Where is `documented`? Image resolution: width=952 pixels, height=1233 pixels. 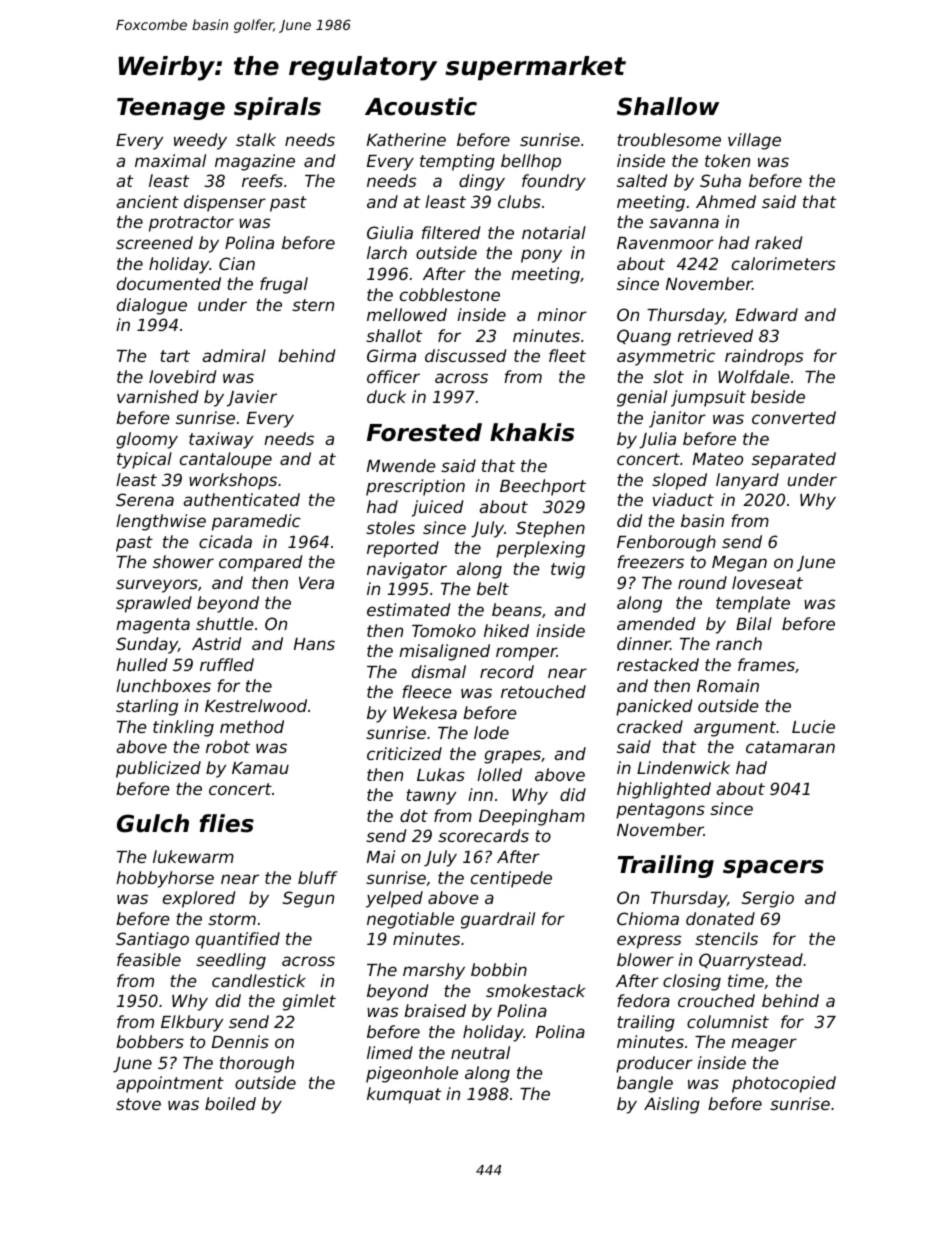 documented is located at coordinates (169, 283).
